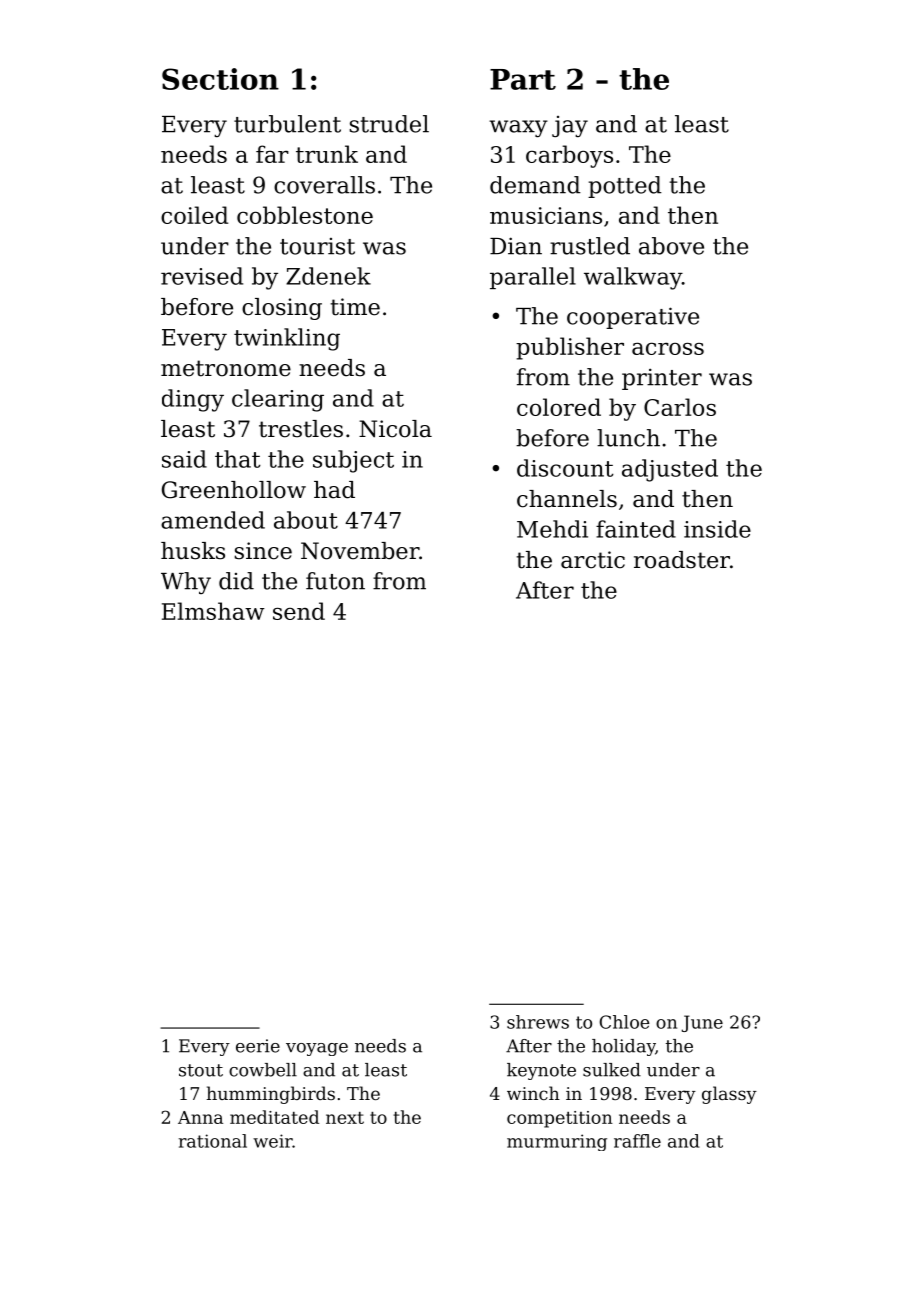 The width and height of the screenshot is (924, 1311). I want to click on voyage, so click(317, 1049).
